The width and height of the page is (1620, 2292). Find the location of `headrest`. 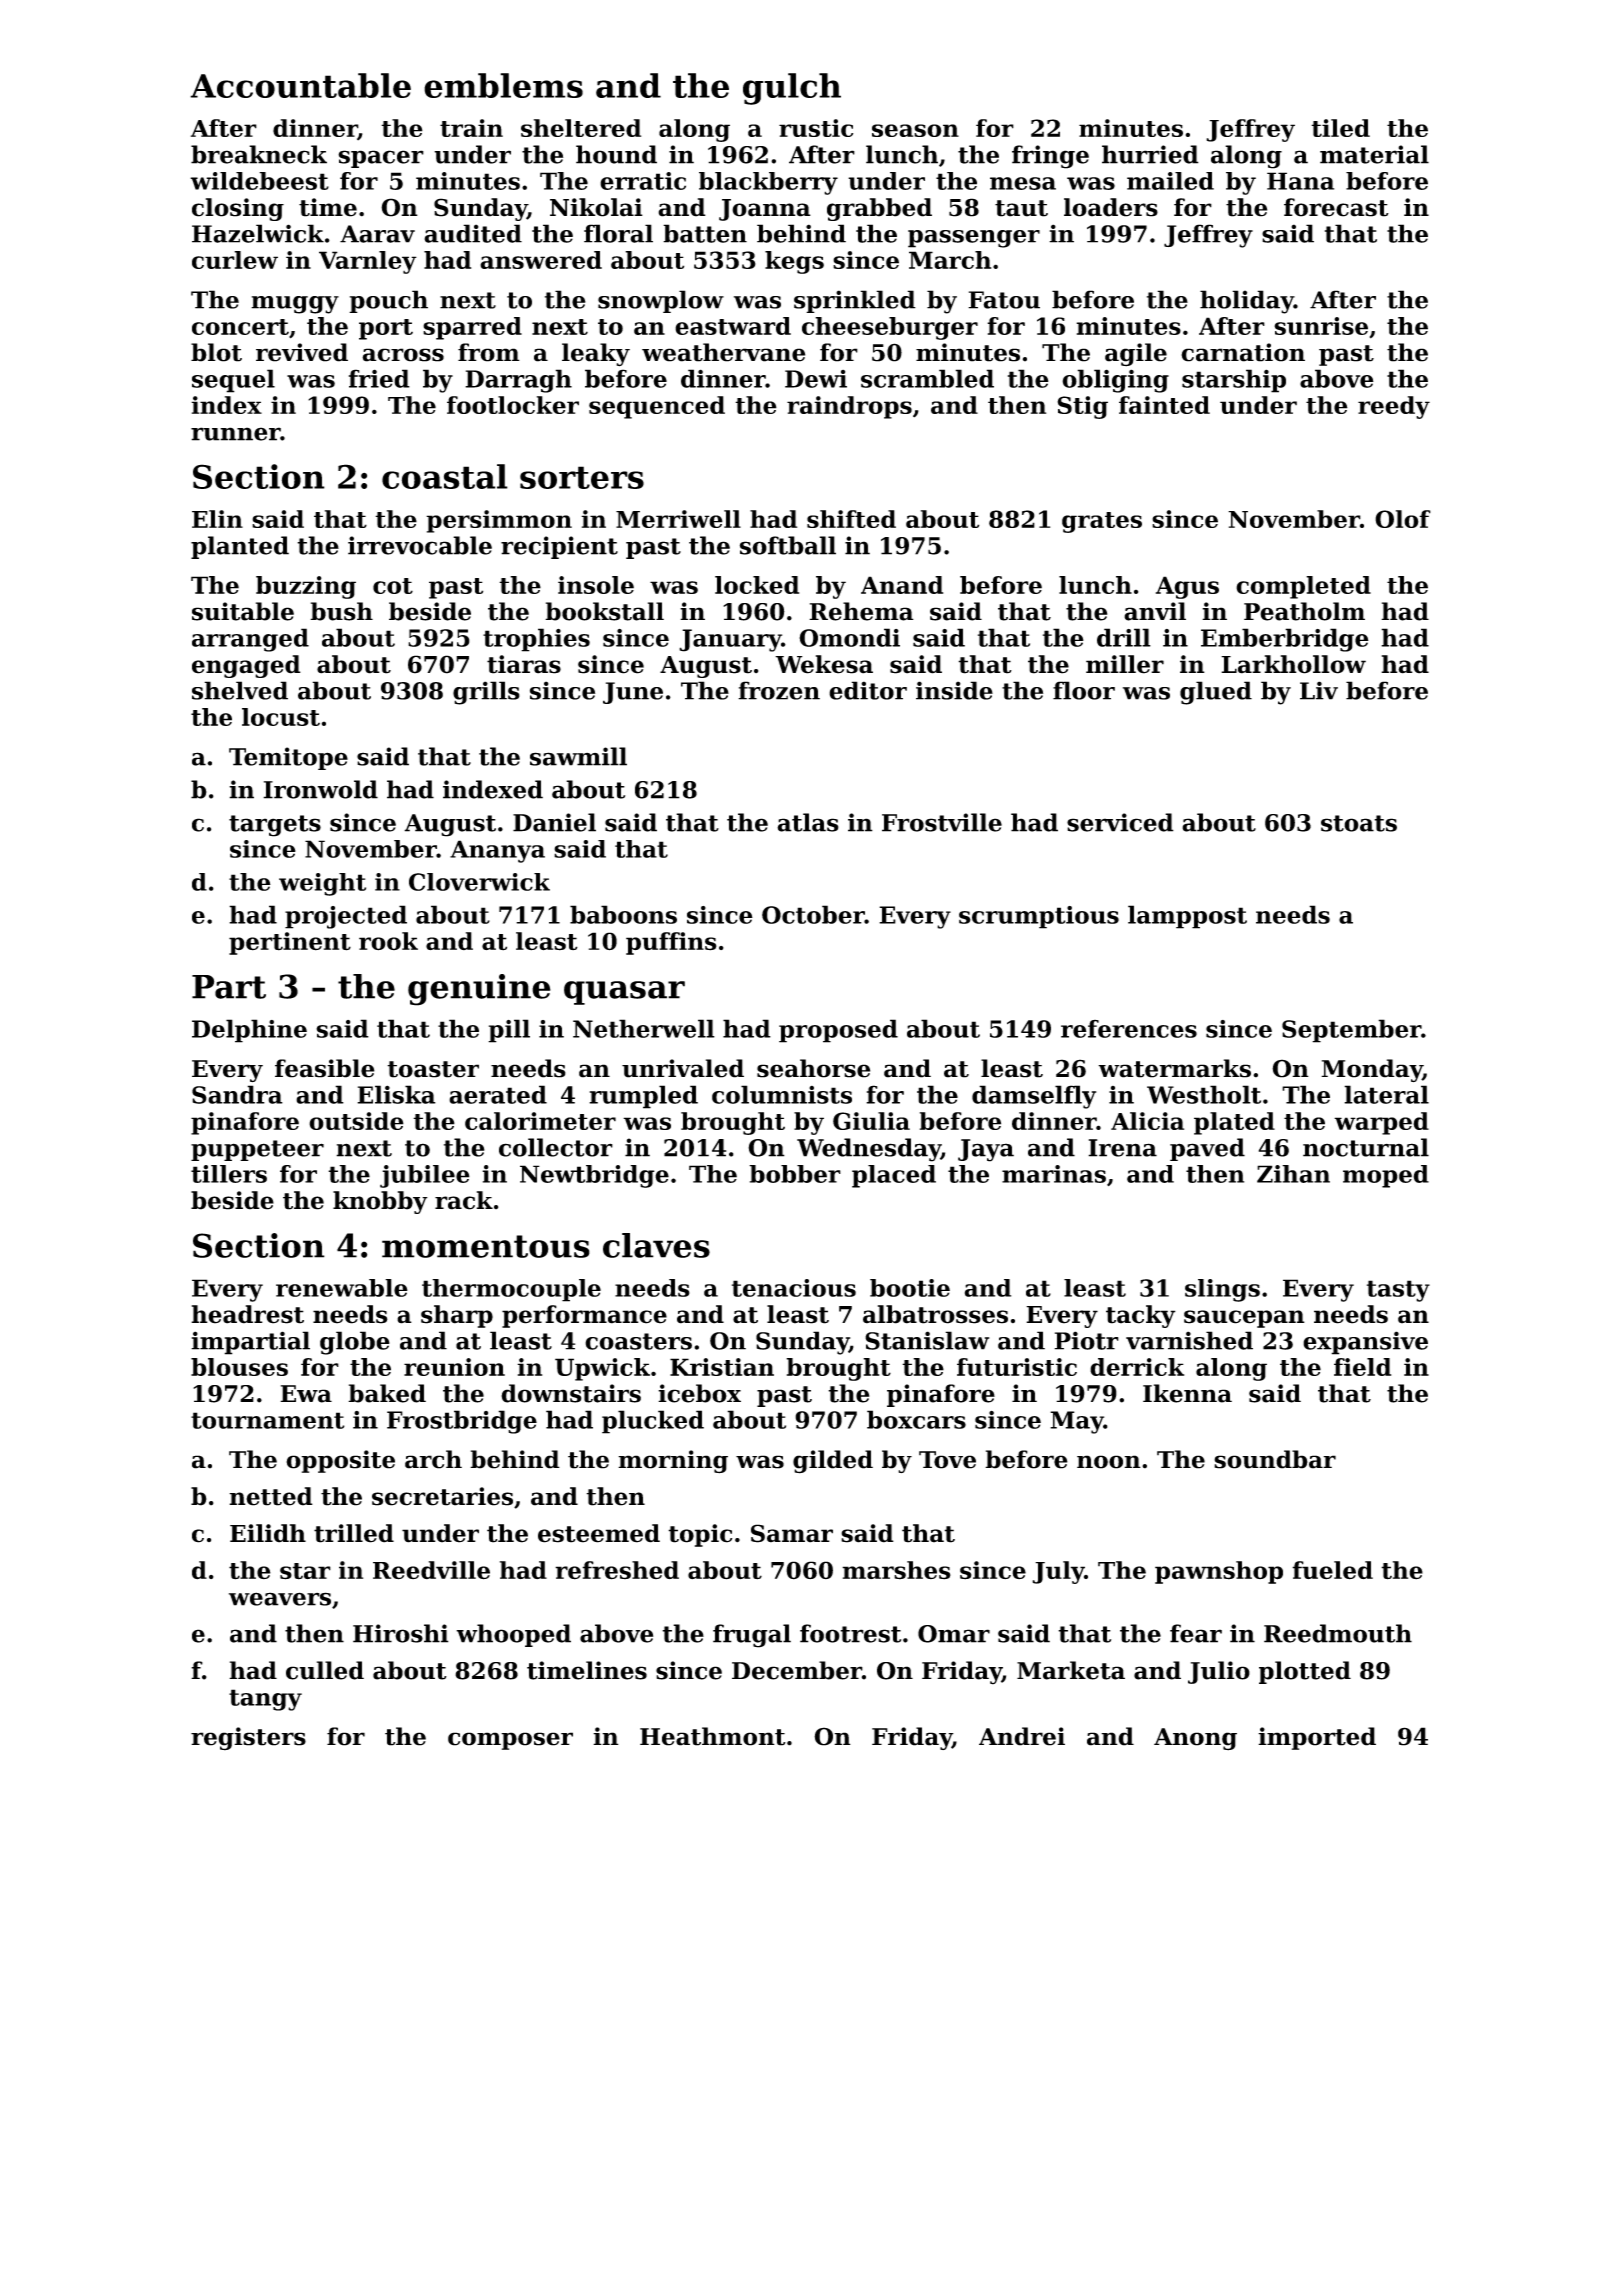

headrest is located at coordinates (247, 1314).
